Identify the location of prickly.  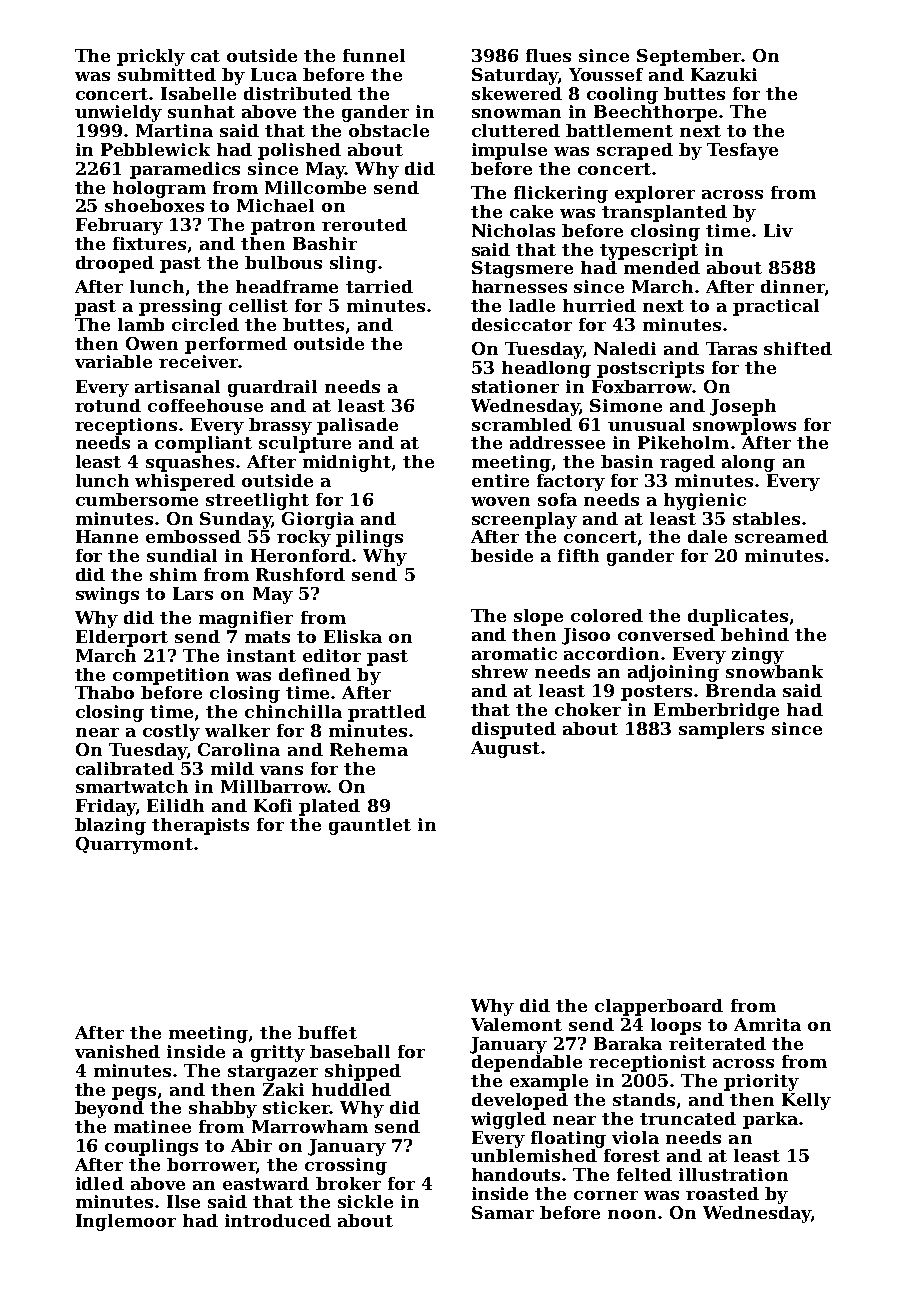
(151, 57).
